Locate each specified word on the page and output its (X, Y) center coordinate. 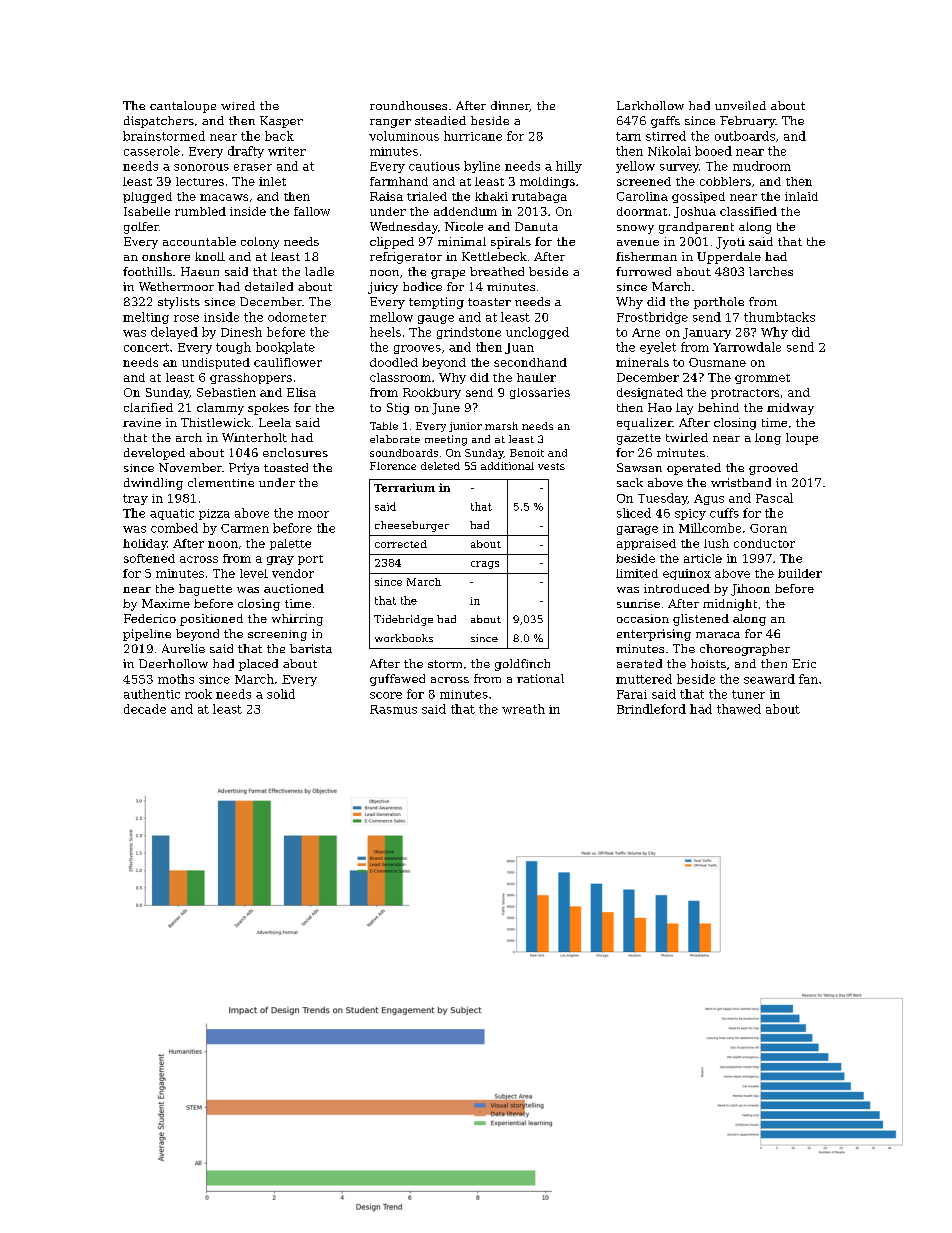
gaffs (665, 122)
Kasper (281, 122)
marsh (501, 426)
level (254, 573)
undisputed (216, 363)
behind (718, 407)
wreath (523, 709)
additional (507, 466)
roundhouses (408, 105)
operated (694, 469)
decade (145, 709)
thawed (739, 709)
